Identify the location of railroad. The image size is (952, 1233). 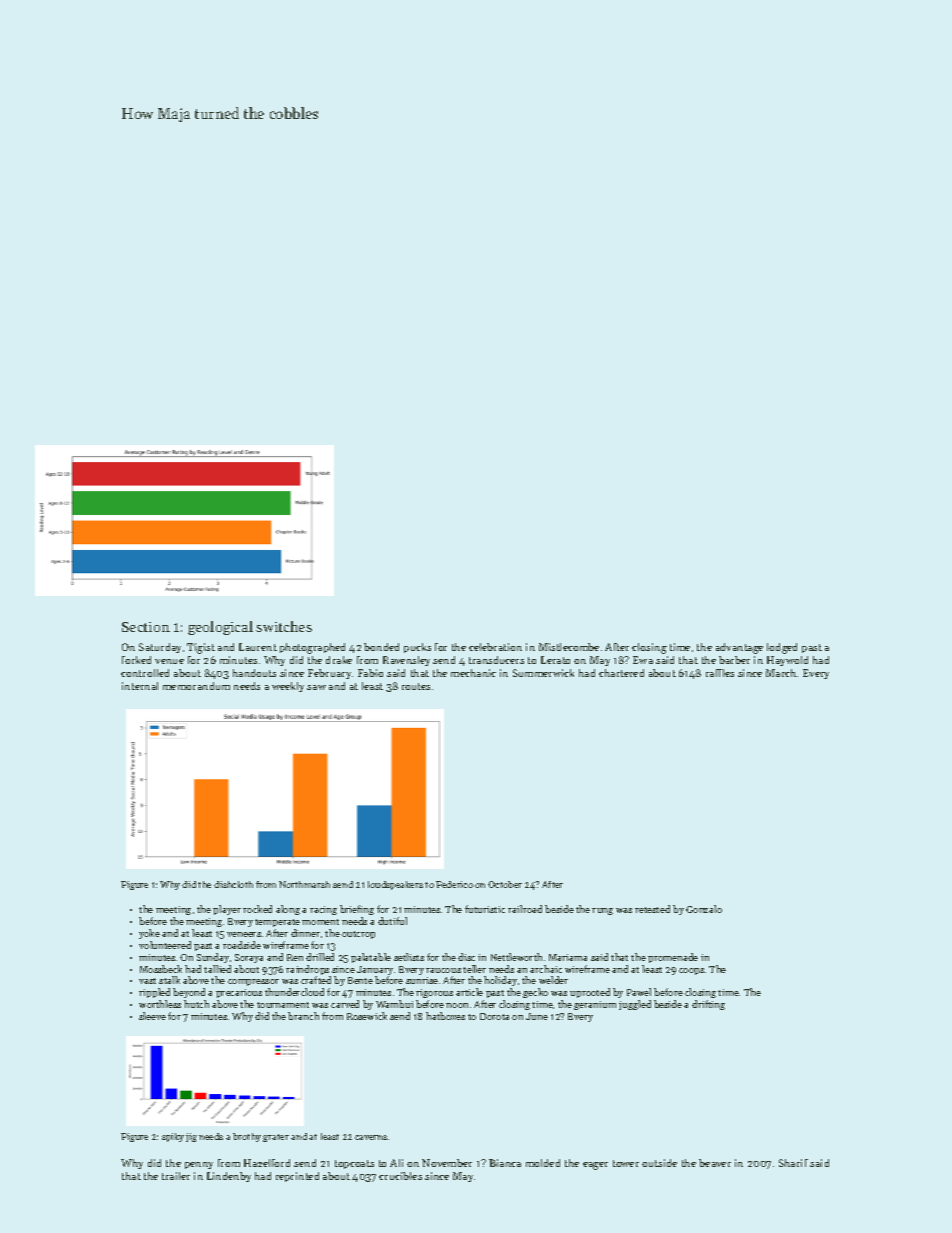
(525, 909).
